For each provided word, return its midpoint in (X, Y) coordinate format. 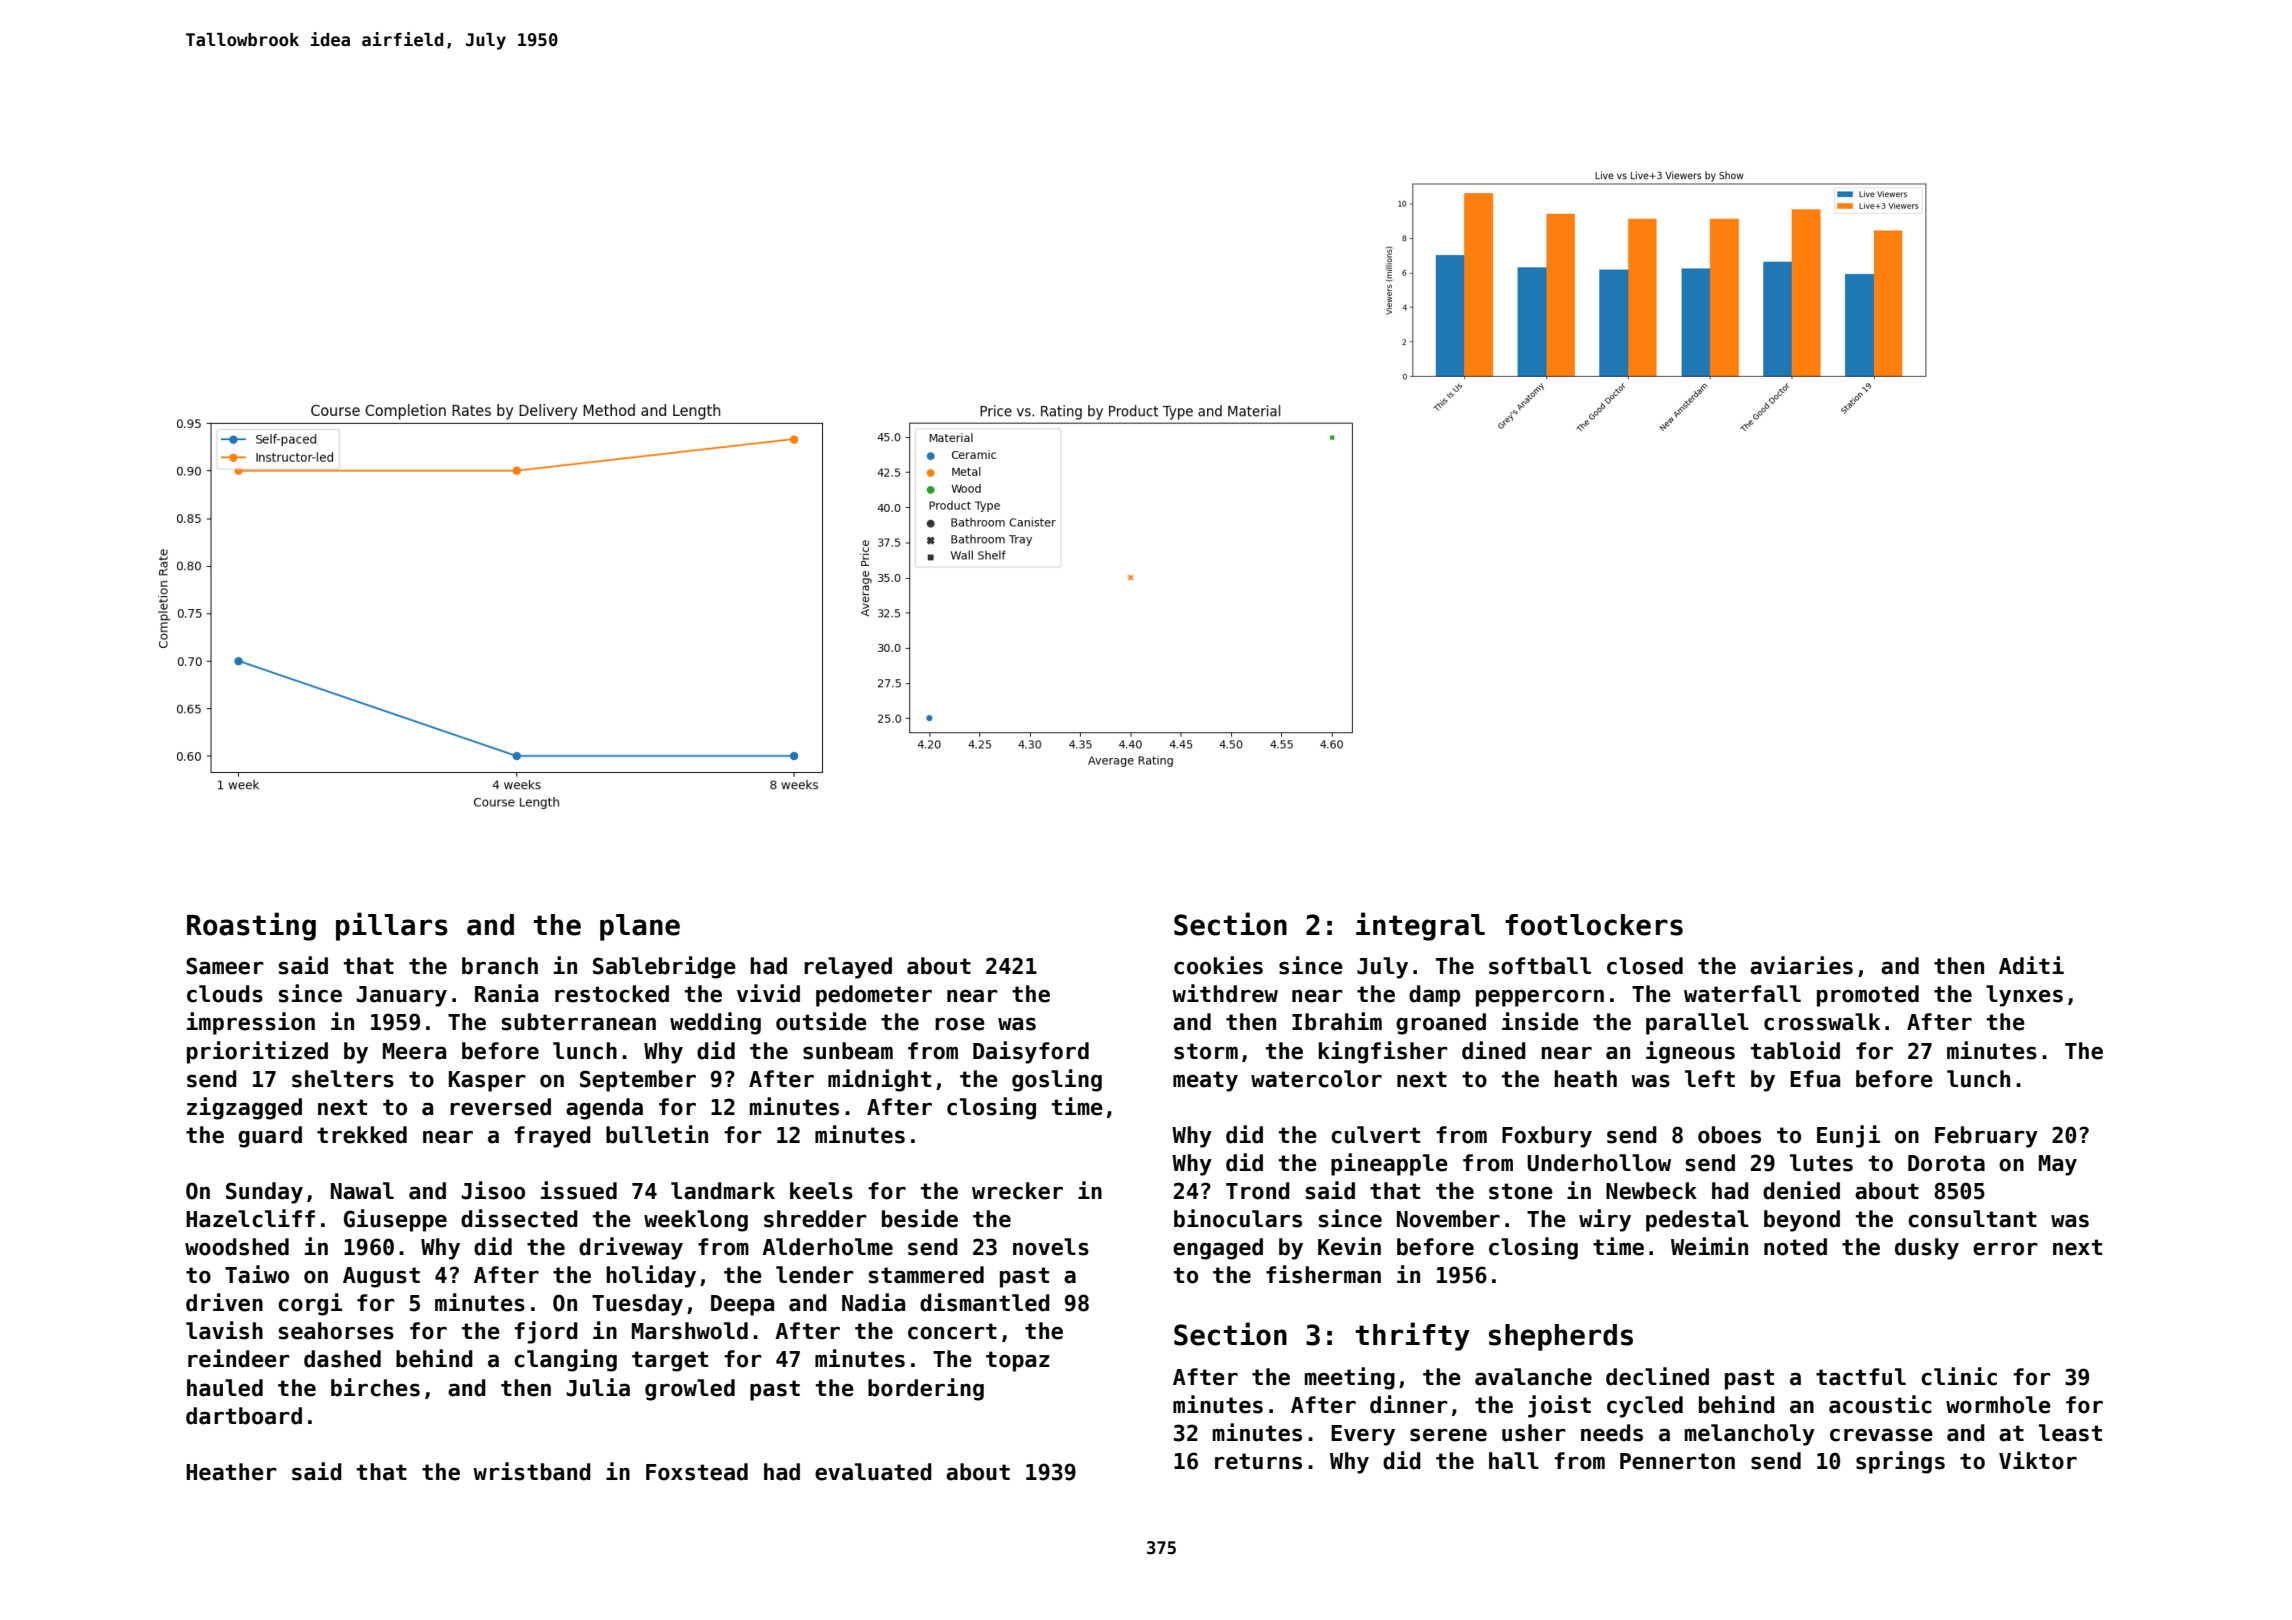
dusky (1927, 1249)
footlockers (1594, 925)
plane (640, 927)
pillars (392, 926)
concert (952, 1331)
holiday (651, 1276)
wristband (532, 1471)
